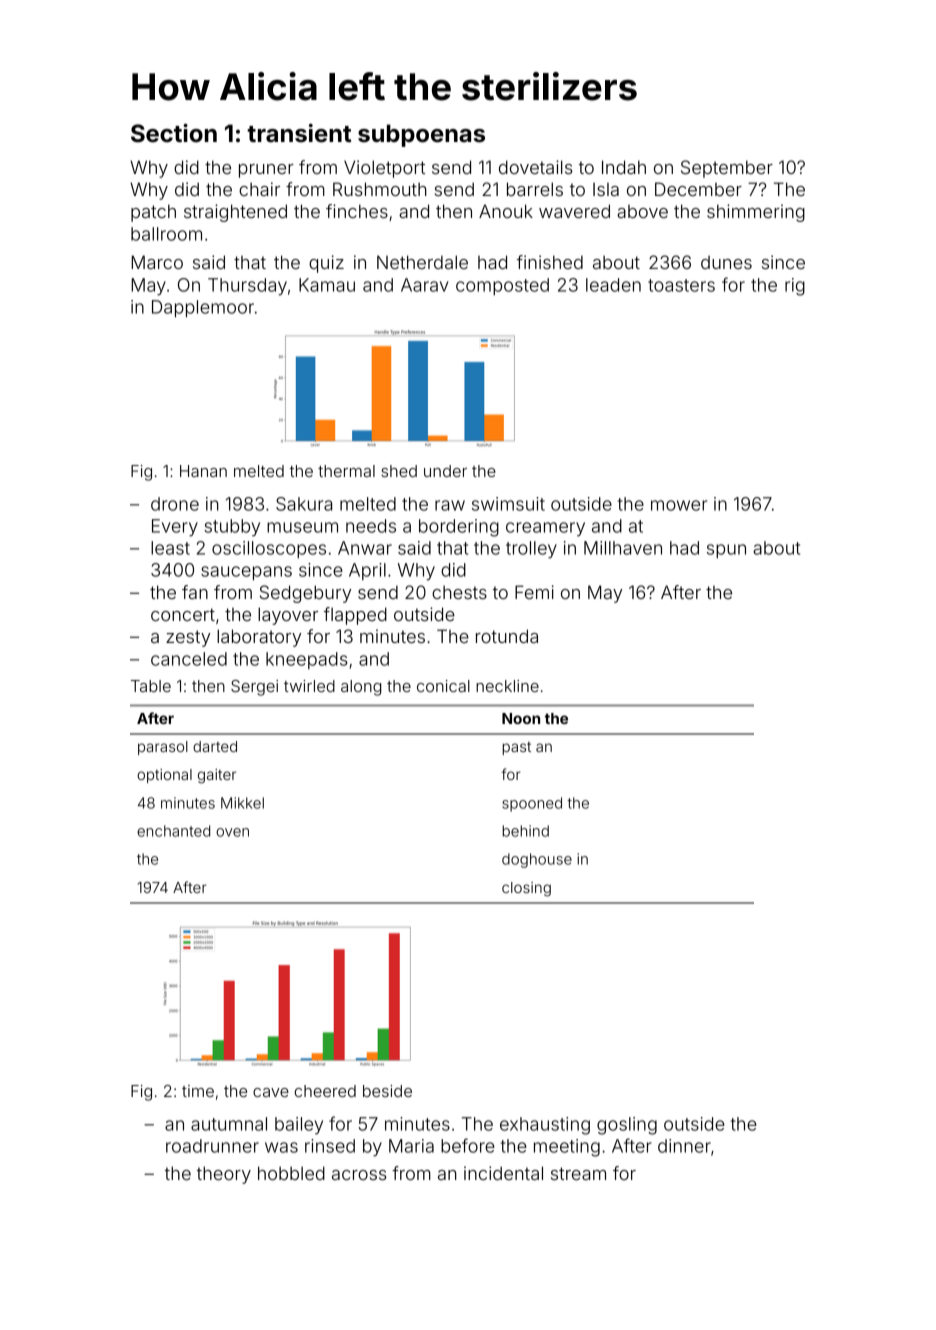  I want to click on Maria, so click(411, 1146).
